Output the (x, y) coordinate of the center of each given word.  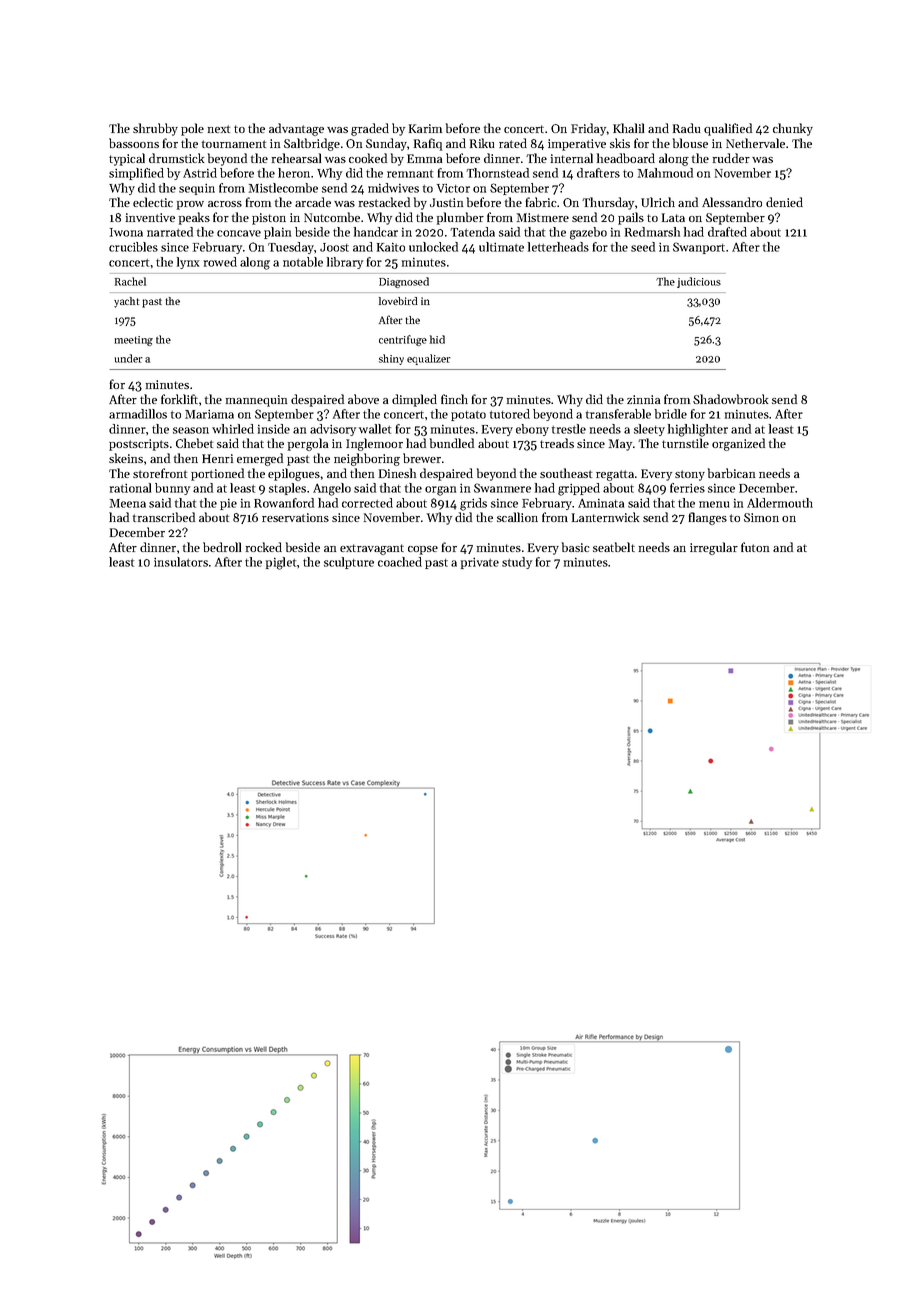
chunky (793, 129)
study (517, 563)
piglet (281, 563)
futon (755, 547)
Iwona (126, 232)
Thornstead (497, 173)
